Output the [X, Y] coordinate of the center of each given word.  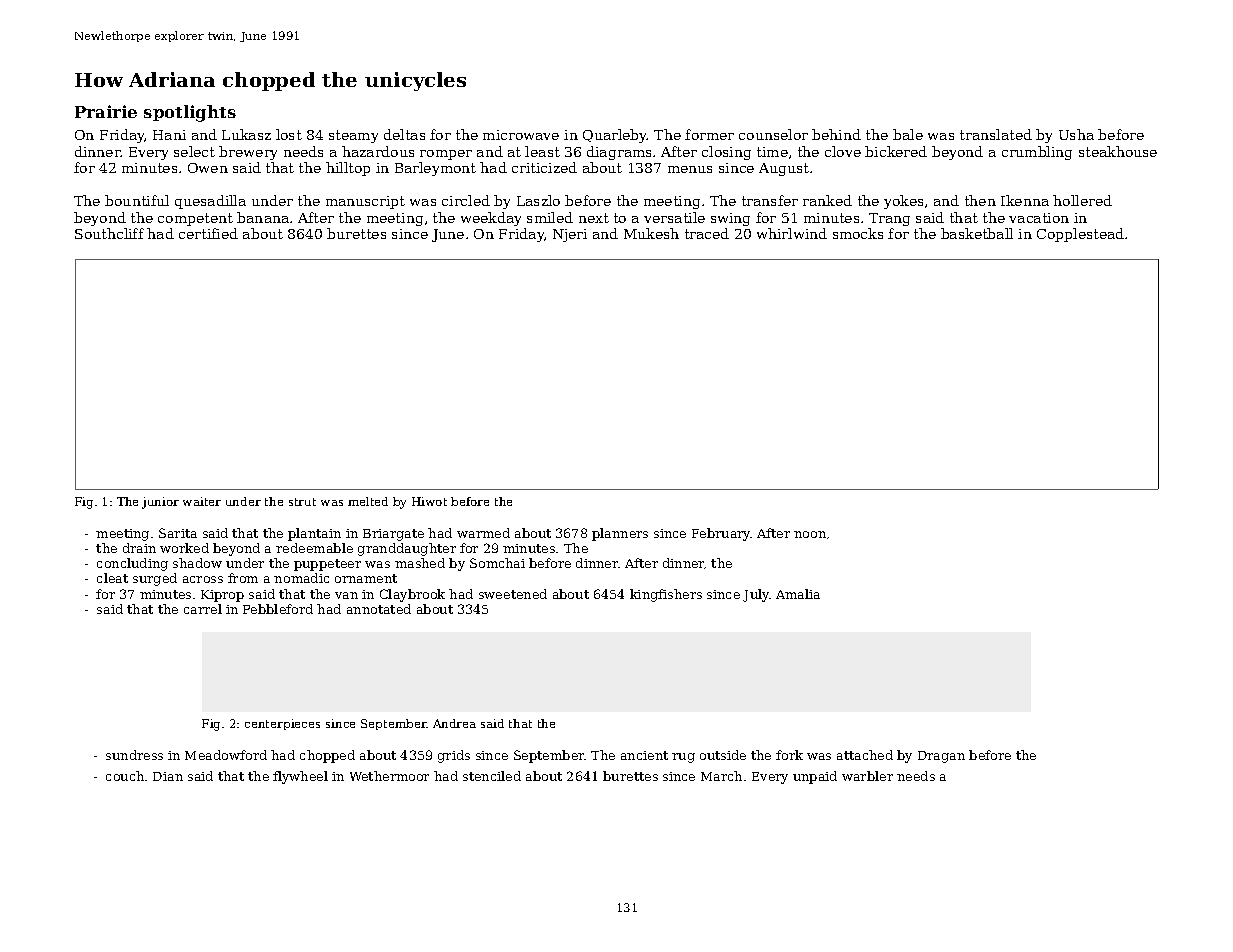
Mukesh [651, 233]
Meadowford [226, 755]
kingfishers [666, 595]
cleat [112, 578]
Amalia [798, 594]
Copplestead [1080, 235]
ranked [827, 200]
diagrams [619, 153]
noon [810, 534]
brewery [248, 153]
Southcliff [109, 233]
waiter [202, 501]
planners [620, 534]
